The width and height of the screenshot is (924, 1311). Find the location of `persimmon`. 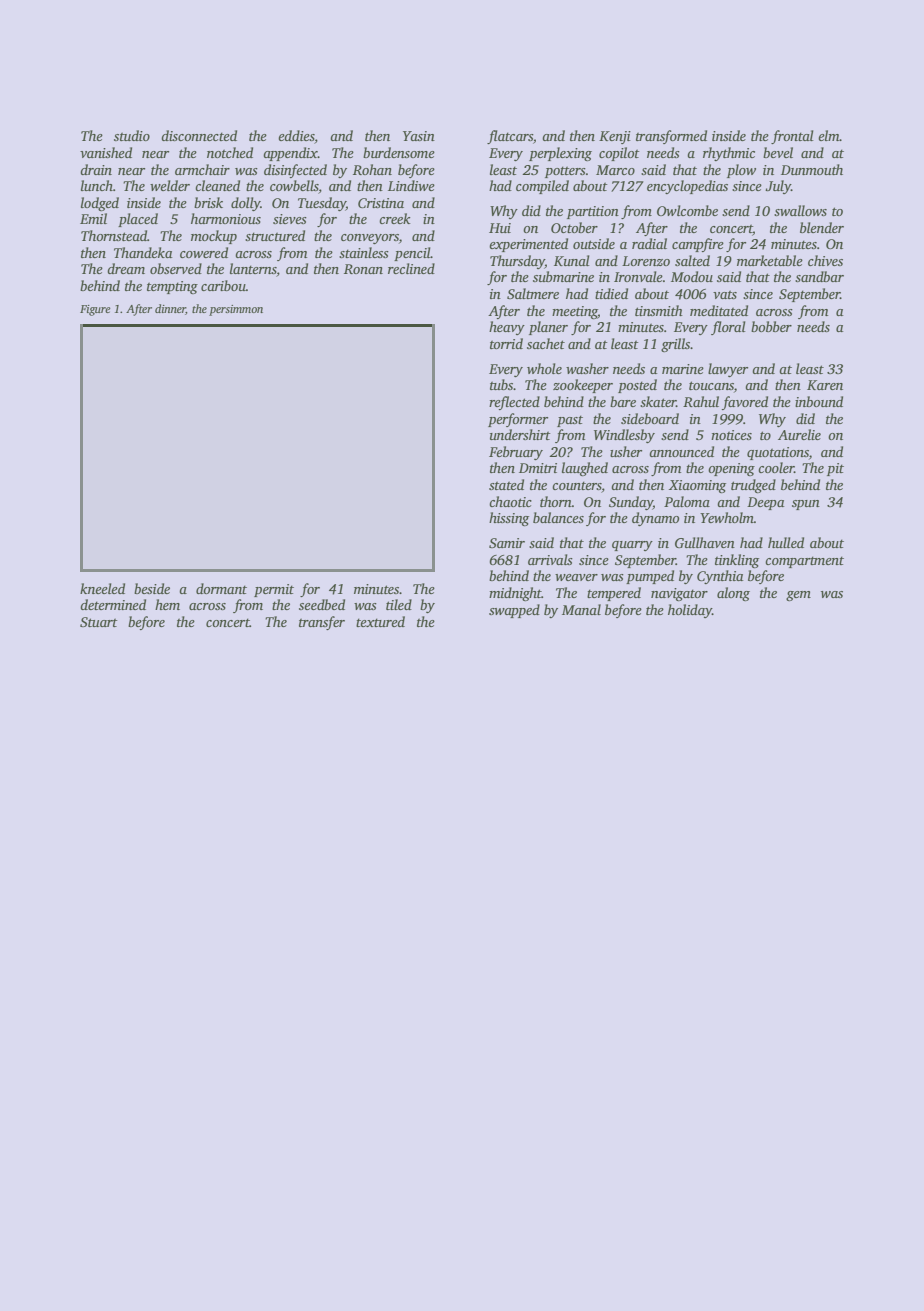

persimmon is located at coordinates (236, 310).
